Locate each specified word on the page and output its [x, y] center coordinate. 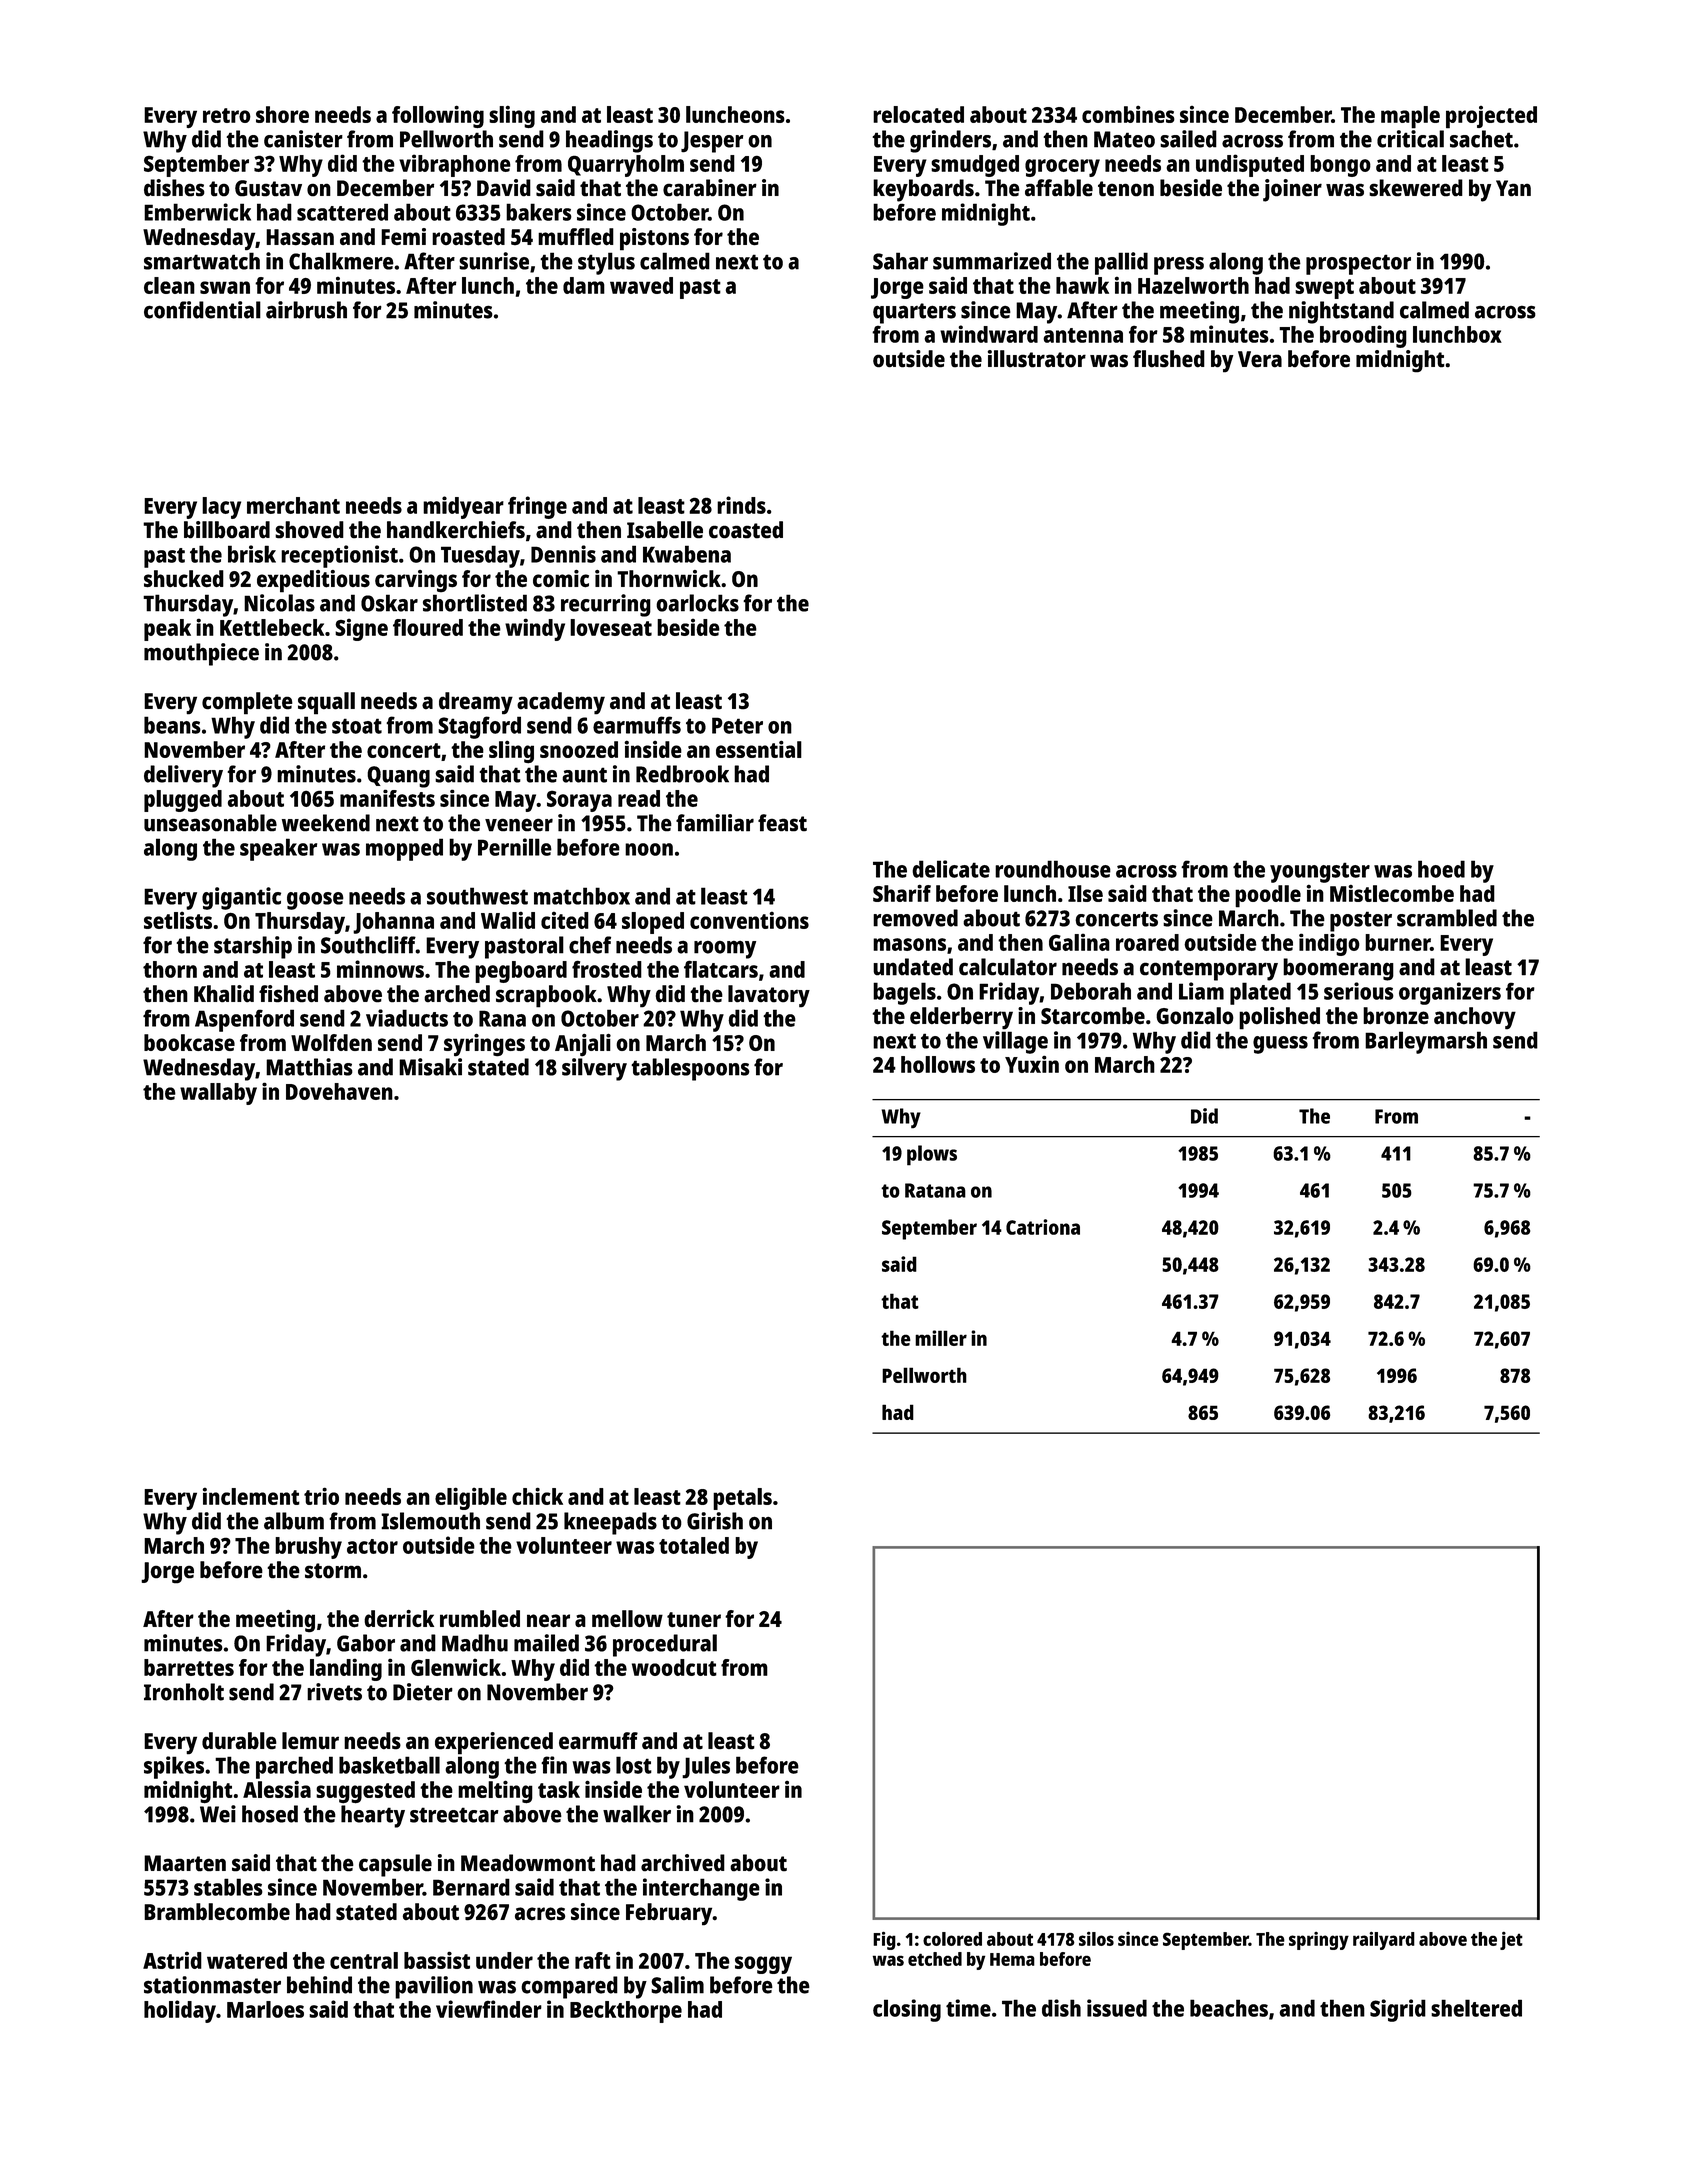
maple [1410, 117]
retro [227, 115]
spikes [174, 1767]
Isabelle [665, 530]
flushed [1169, 359]
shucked [184, 579]
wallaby [218, 1094]
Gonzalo [1195, 1016]
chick [537, 1496]
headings [609, 141]
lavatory [769, 996]
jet [1511, 1940]
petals [742, 1499]
